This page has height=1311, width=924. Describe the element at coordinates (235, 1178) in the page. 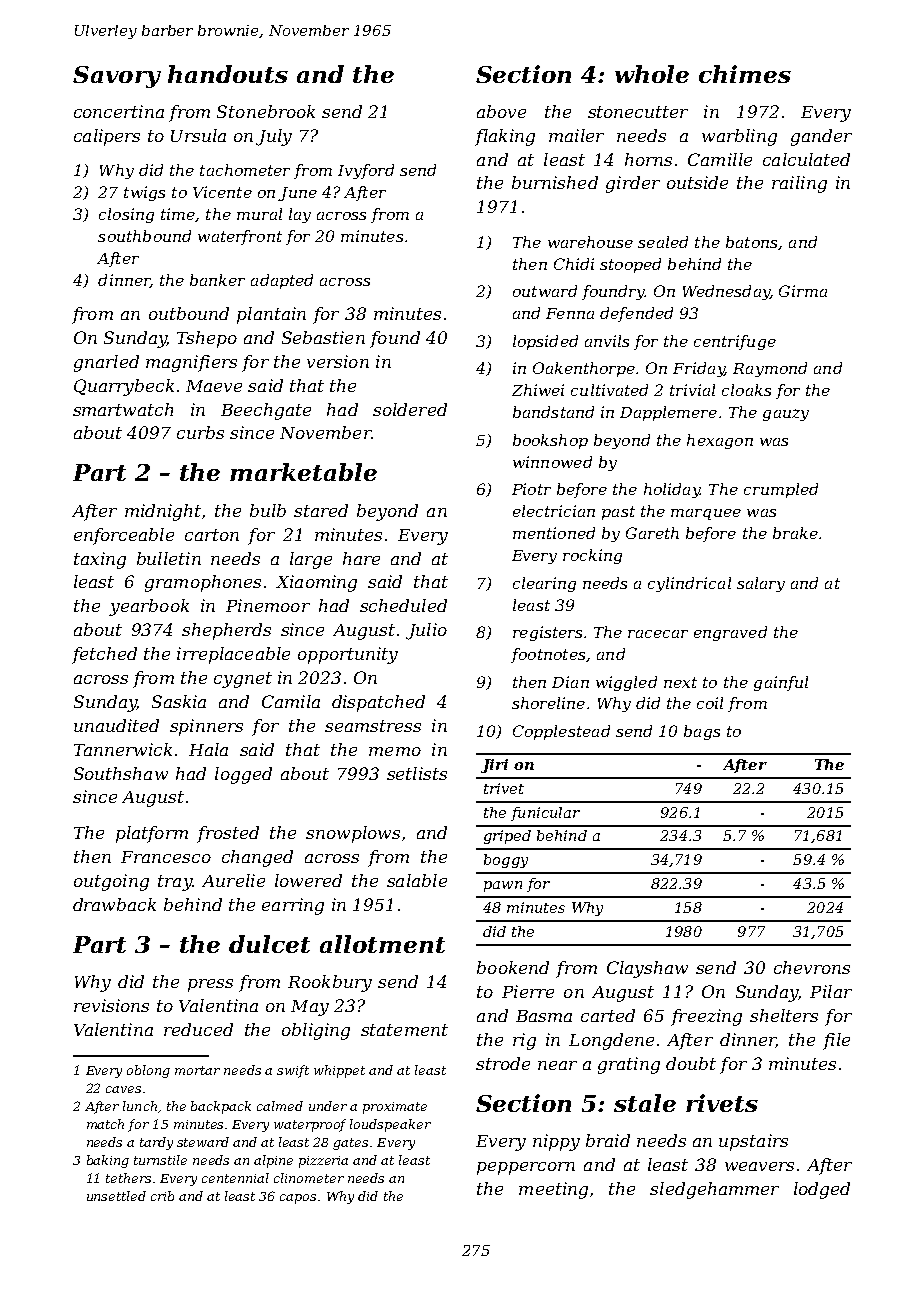

I see `centennial` at that location.
